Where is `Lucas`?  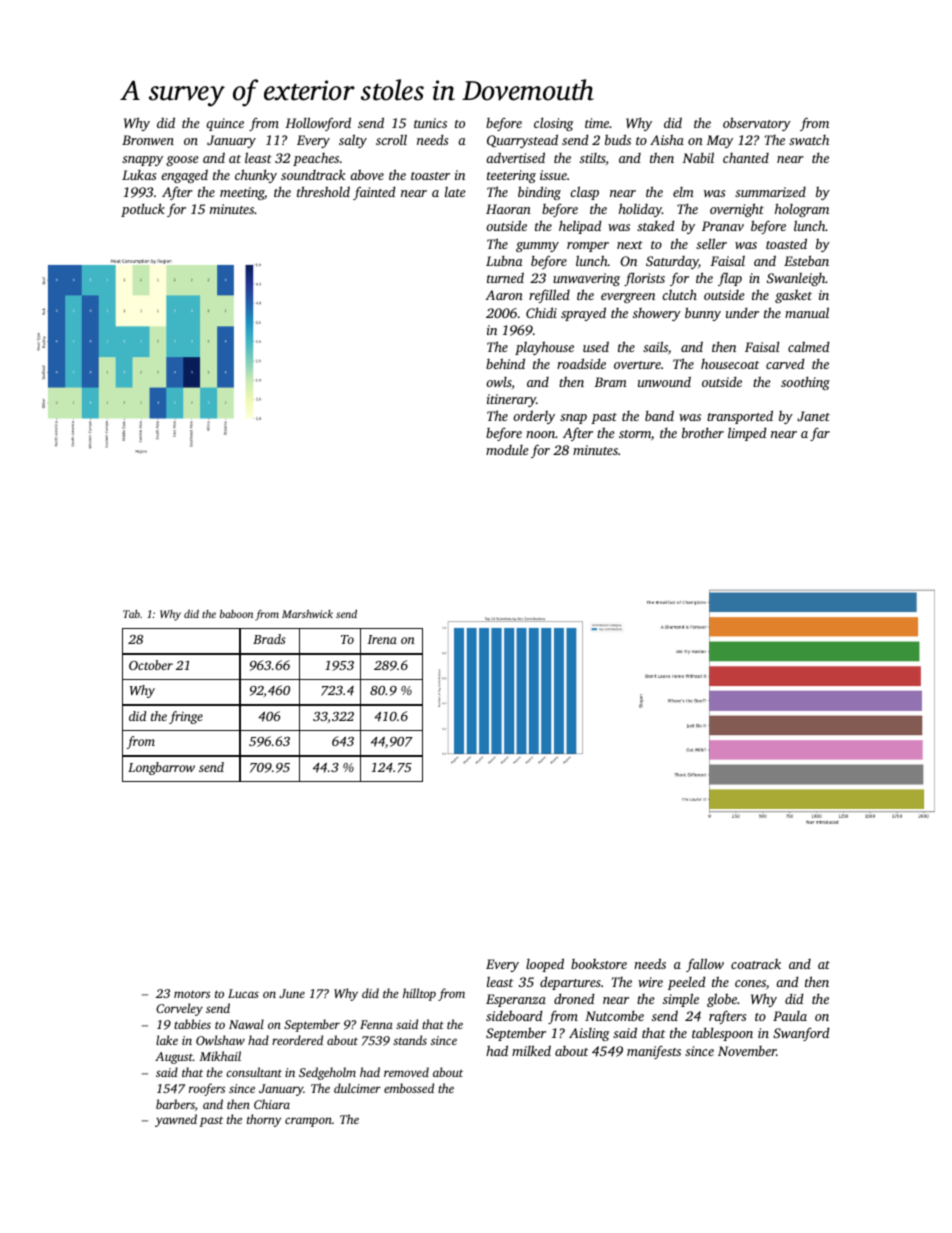 Lucas is located at coordinates (243, 993).
